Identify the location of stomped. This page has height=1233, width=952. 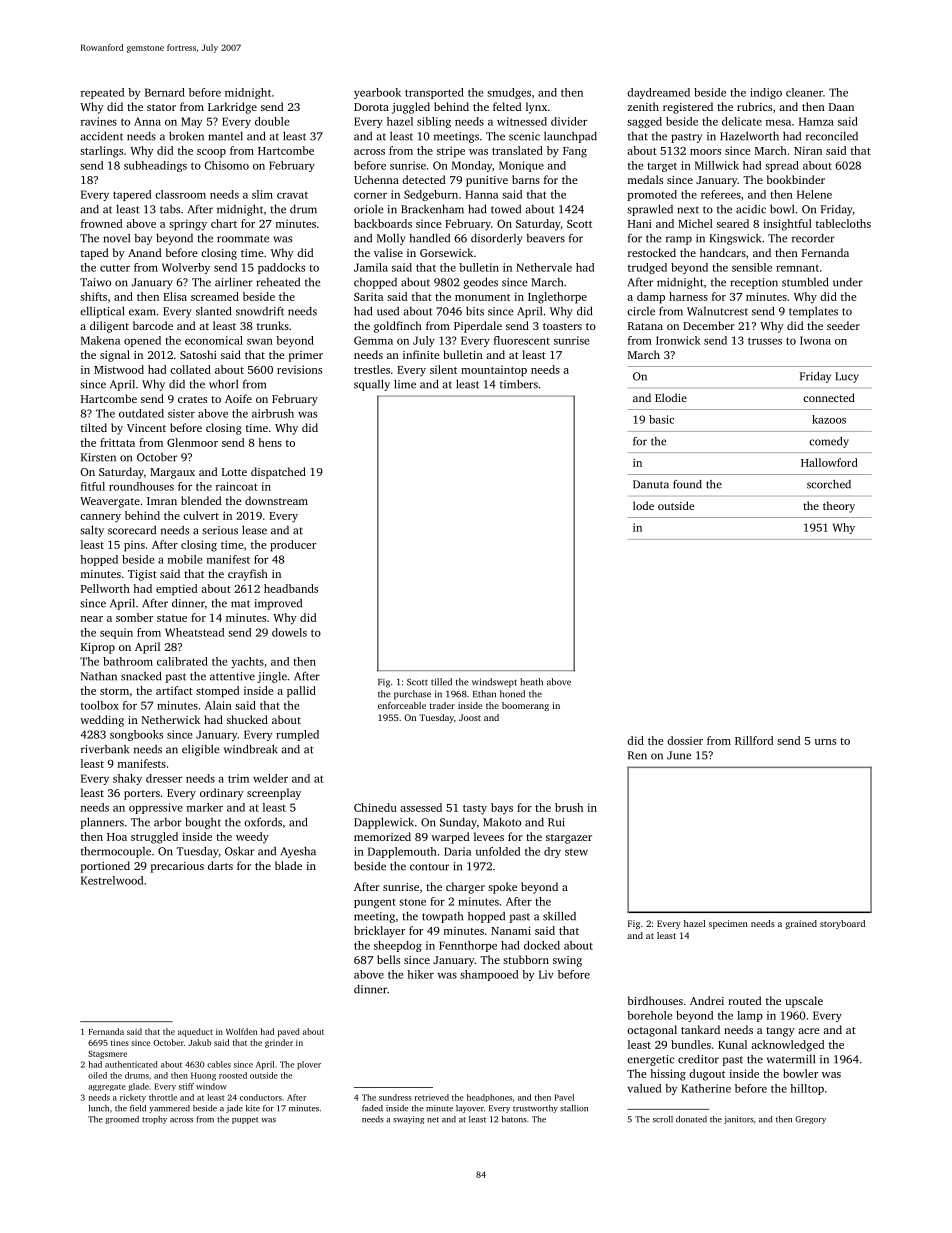
(218, 692).
